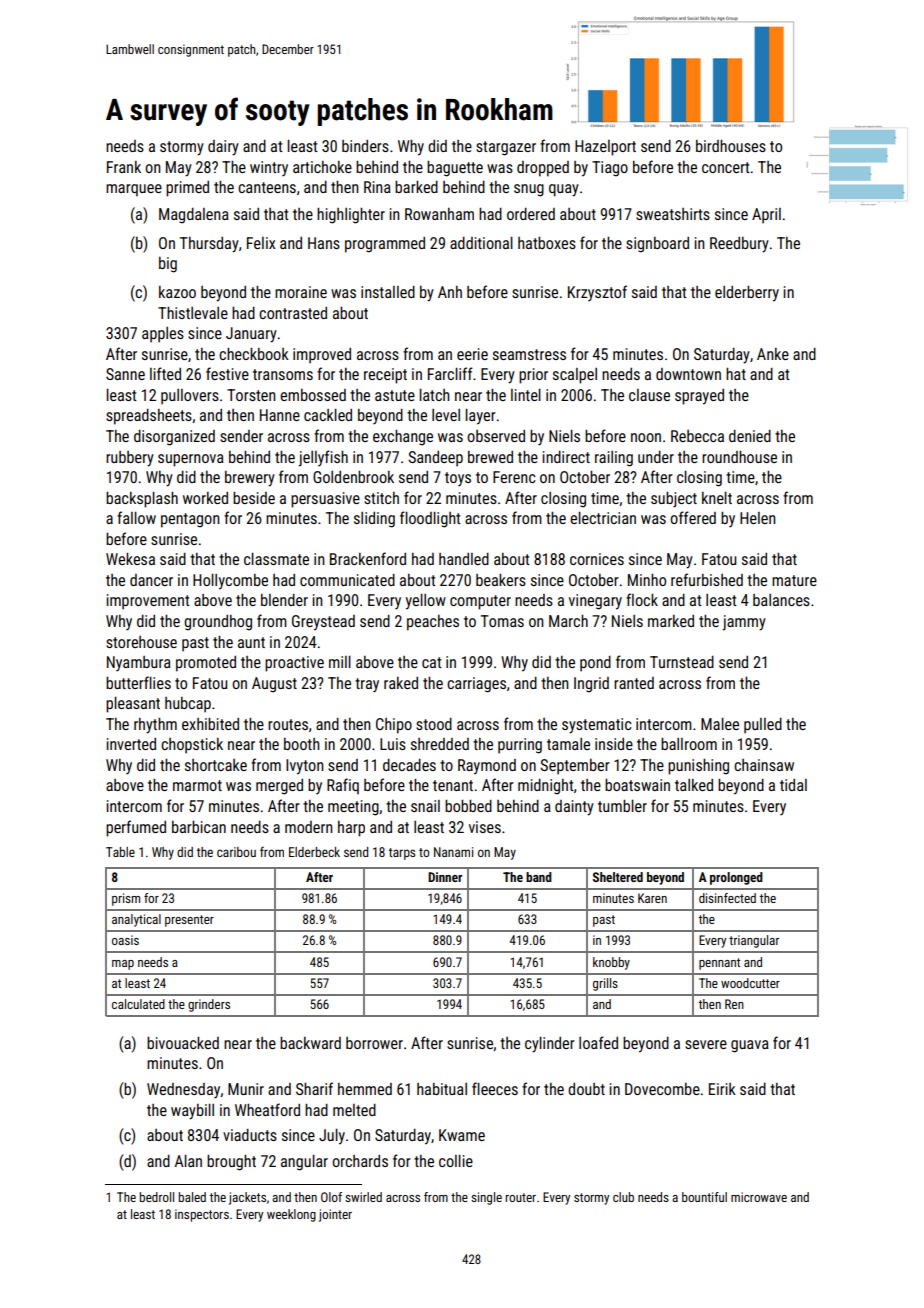  I want to click on tumbler, so click(622, 806).
